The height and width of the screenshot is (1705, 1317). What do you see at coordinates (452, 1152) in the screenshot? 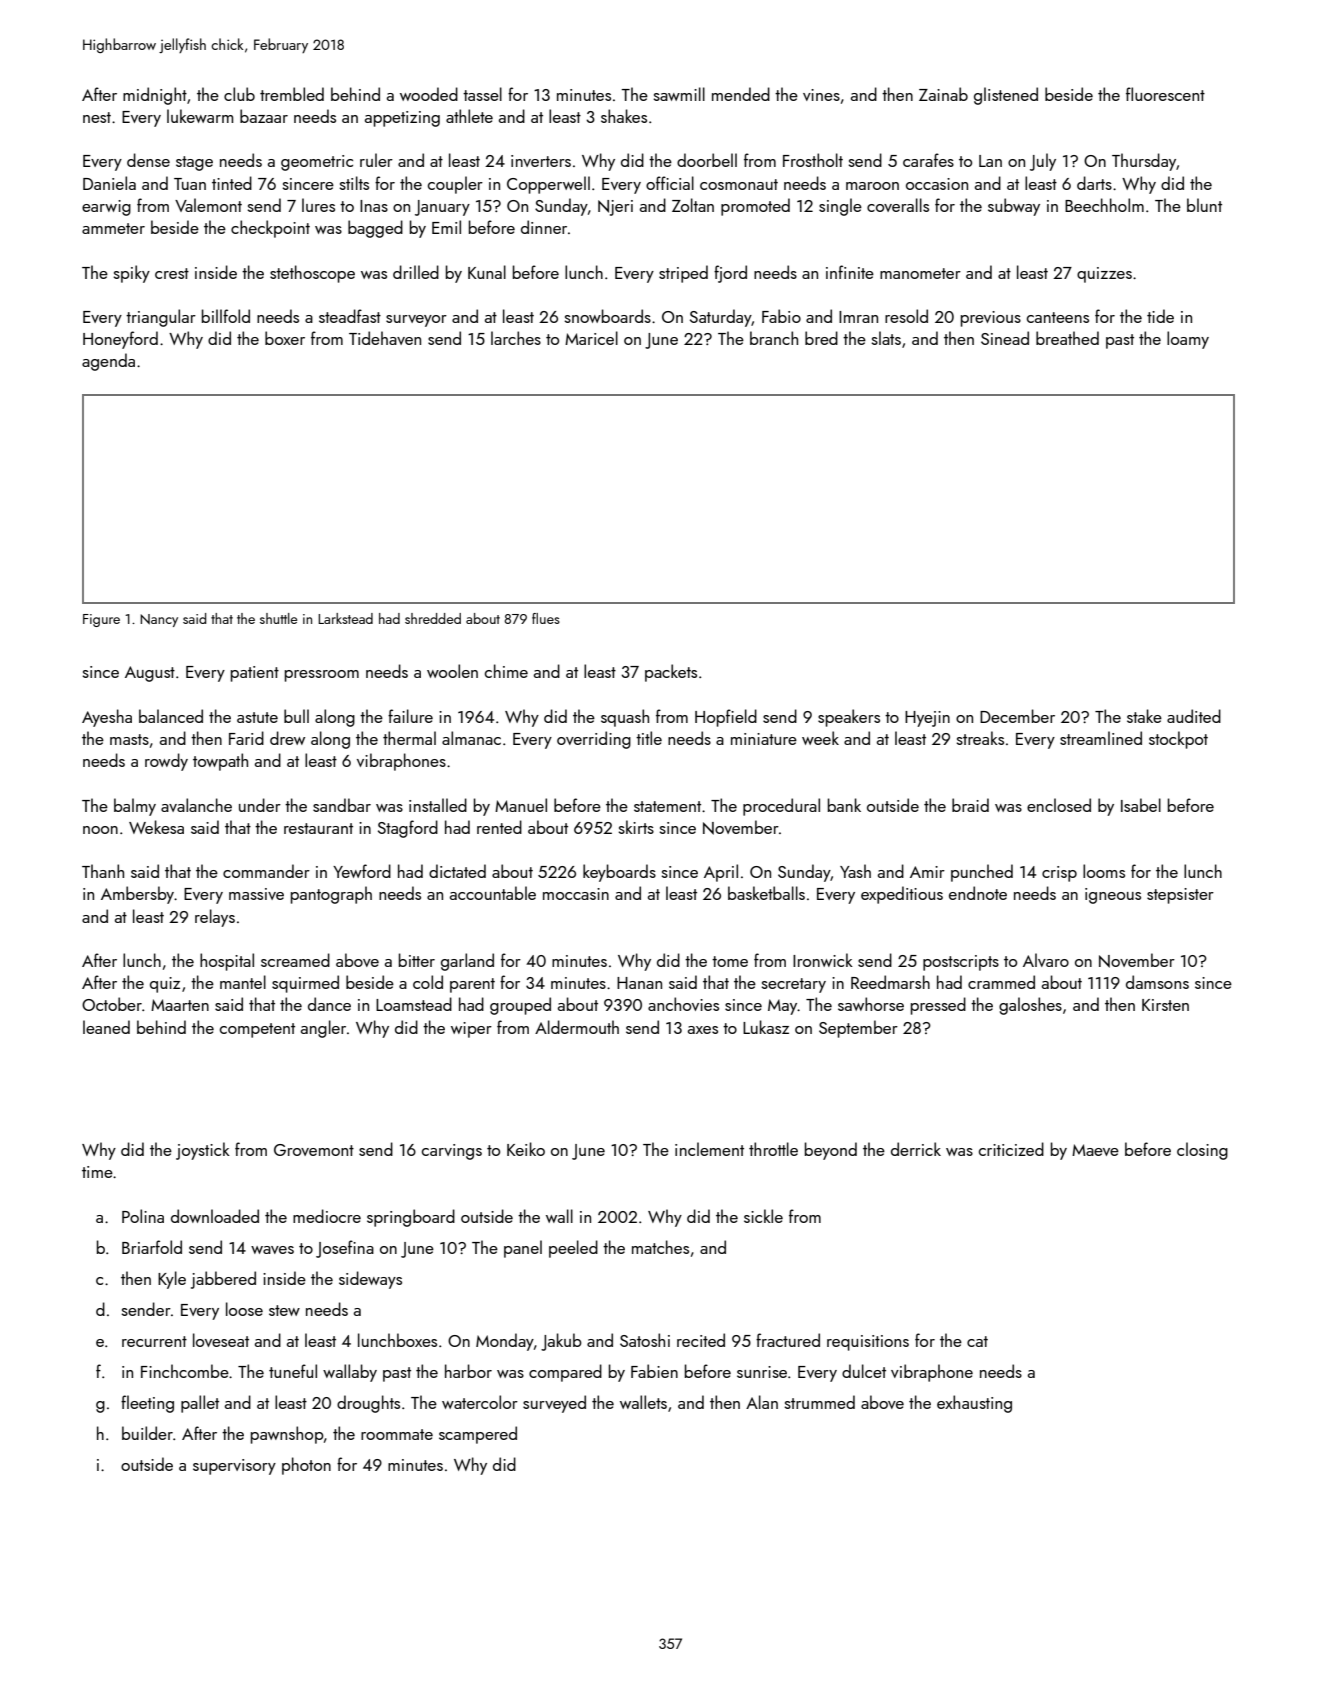
I see `carvings` at bounding box center [452, 1152].
